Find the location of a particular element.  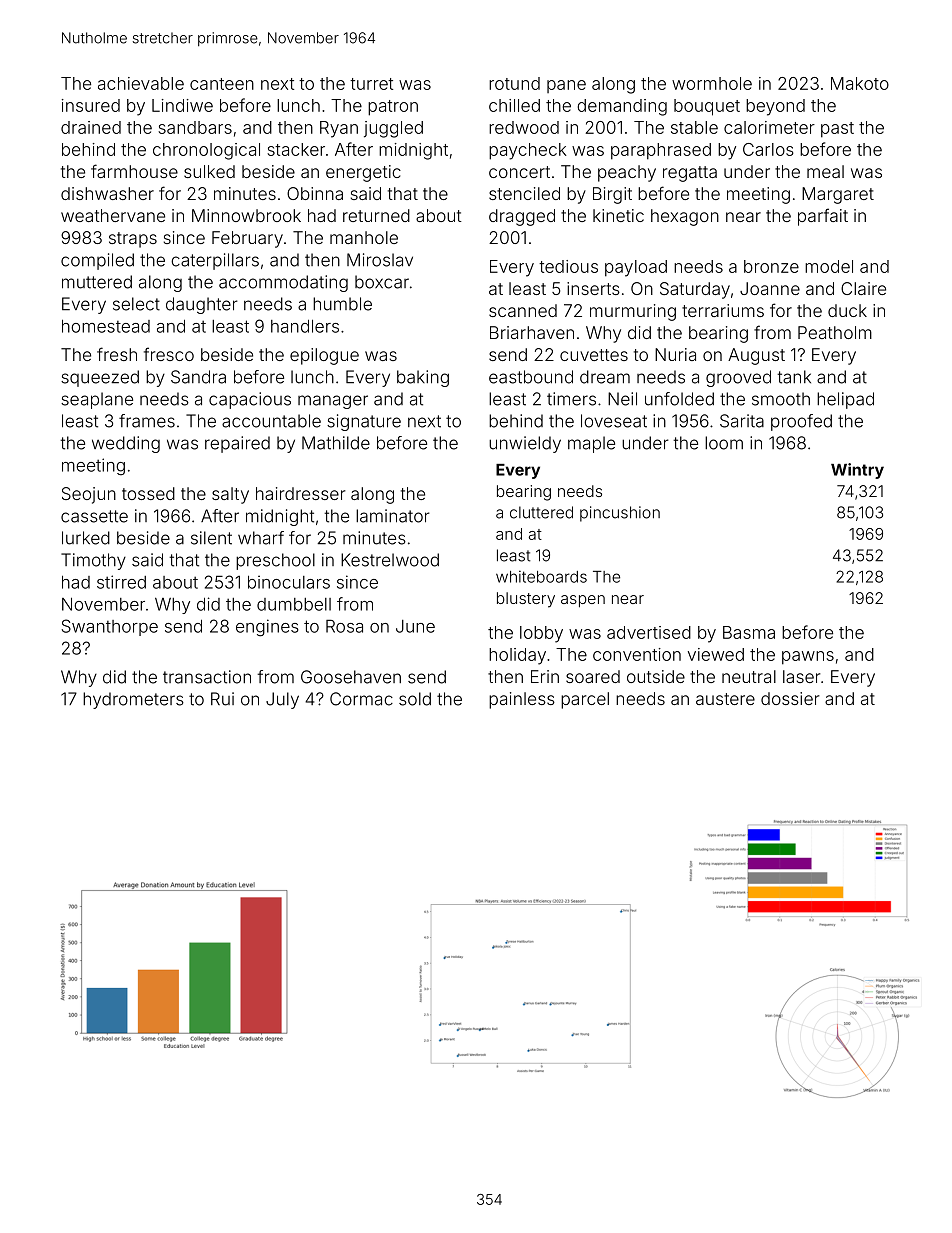

timers is located at coordinates (571, 399).
